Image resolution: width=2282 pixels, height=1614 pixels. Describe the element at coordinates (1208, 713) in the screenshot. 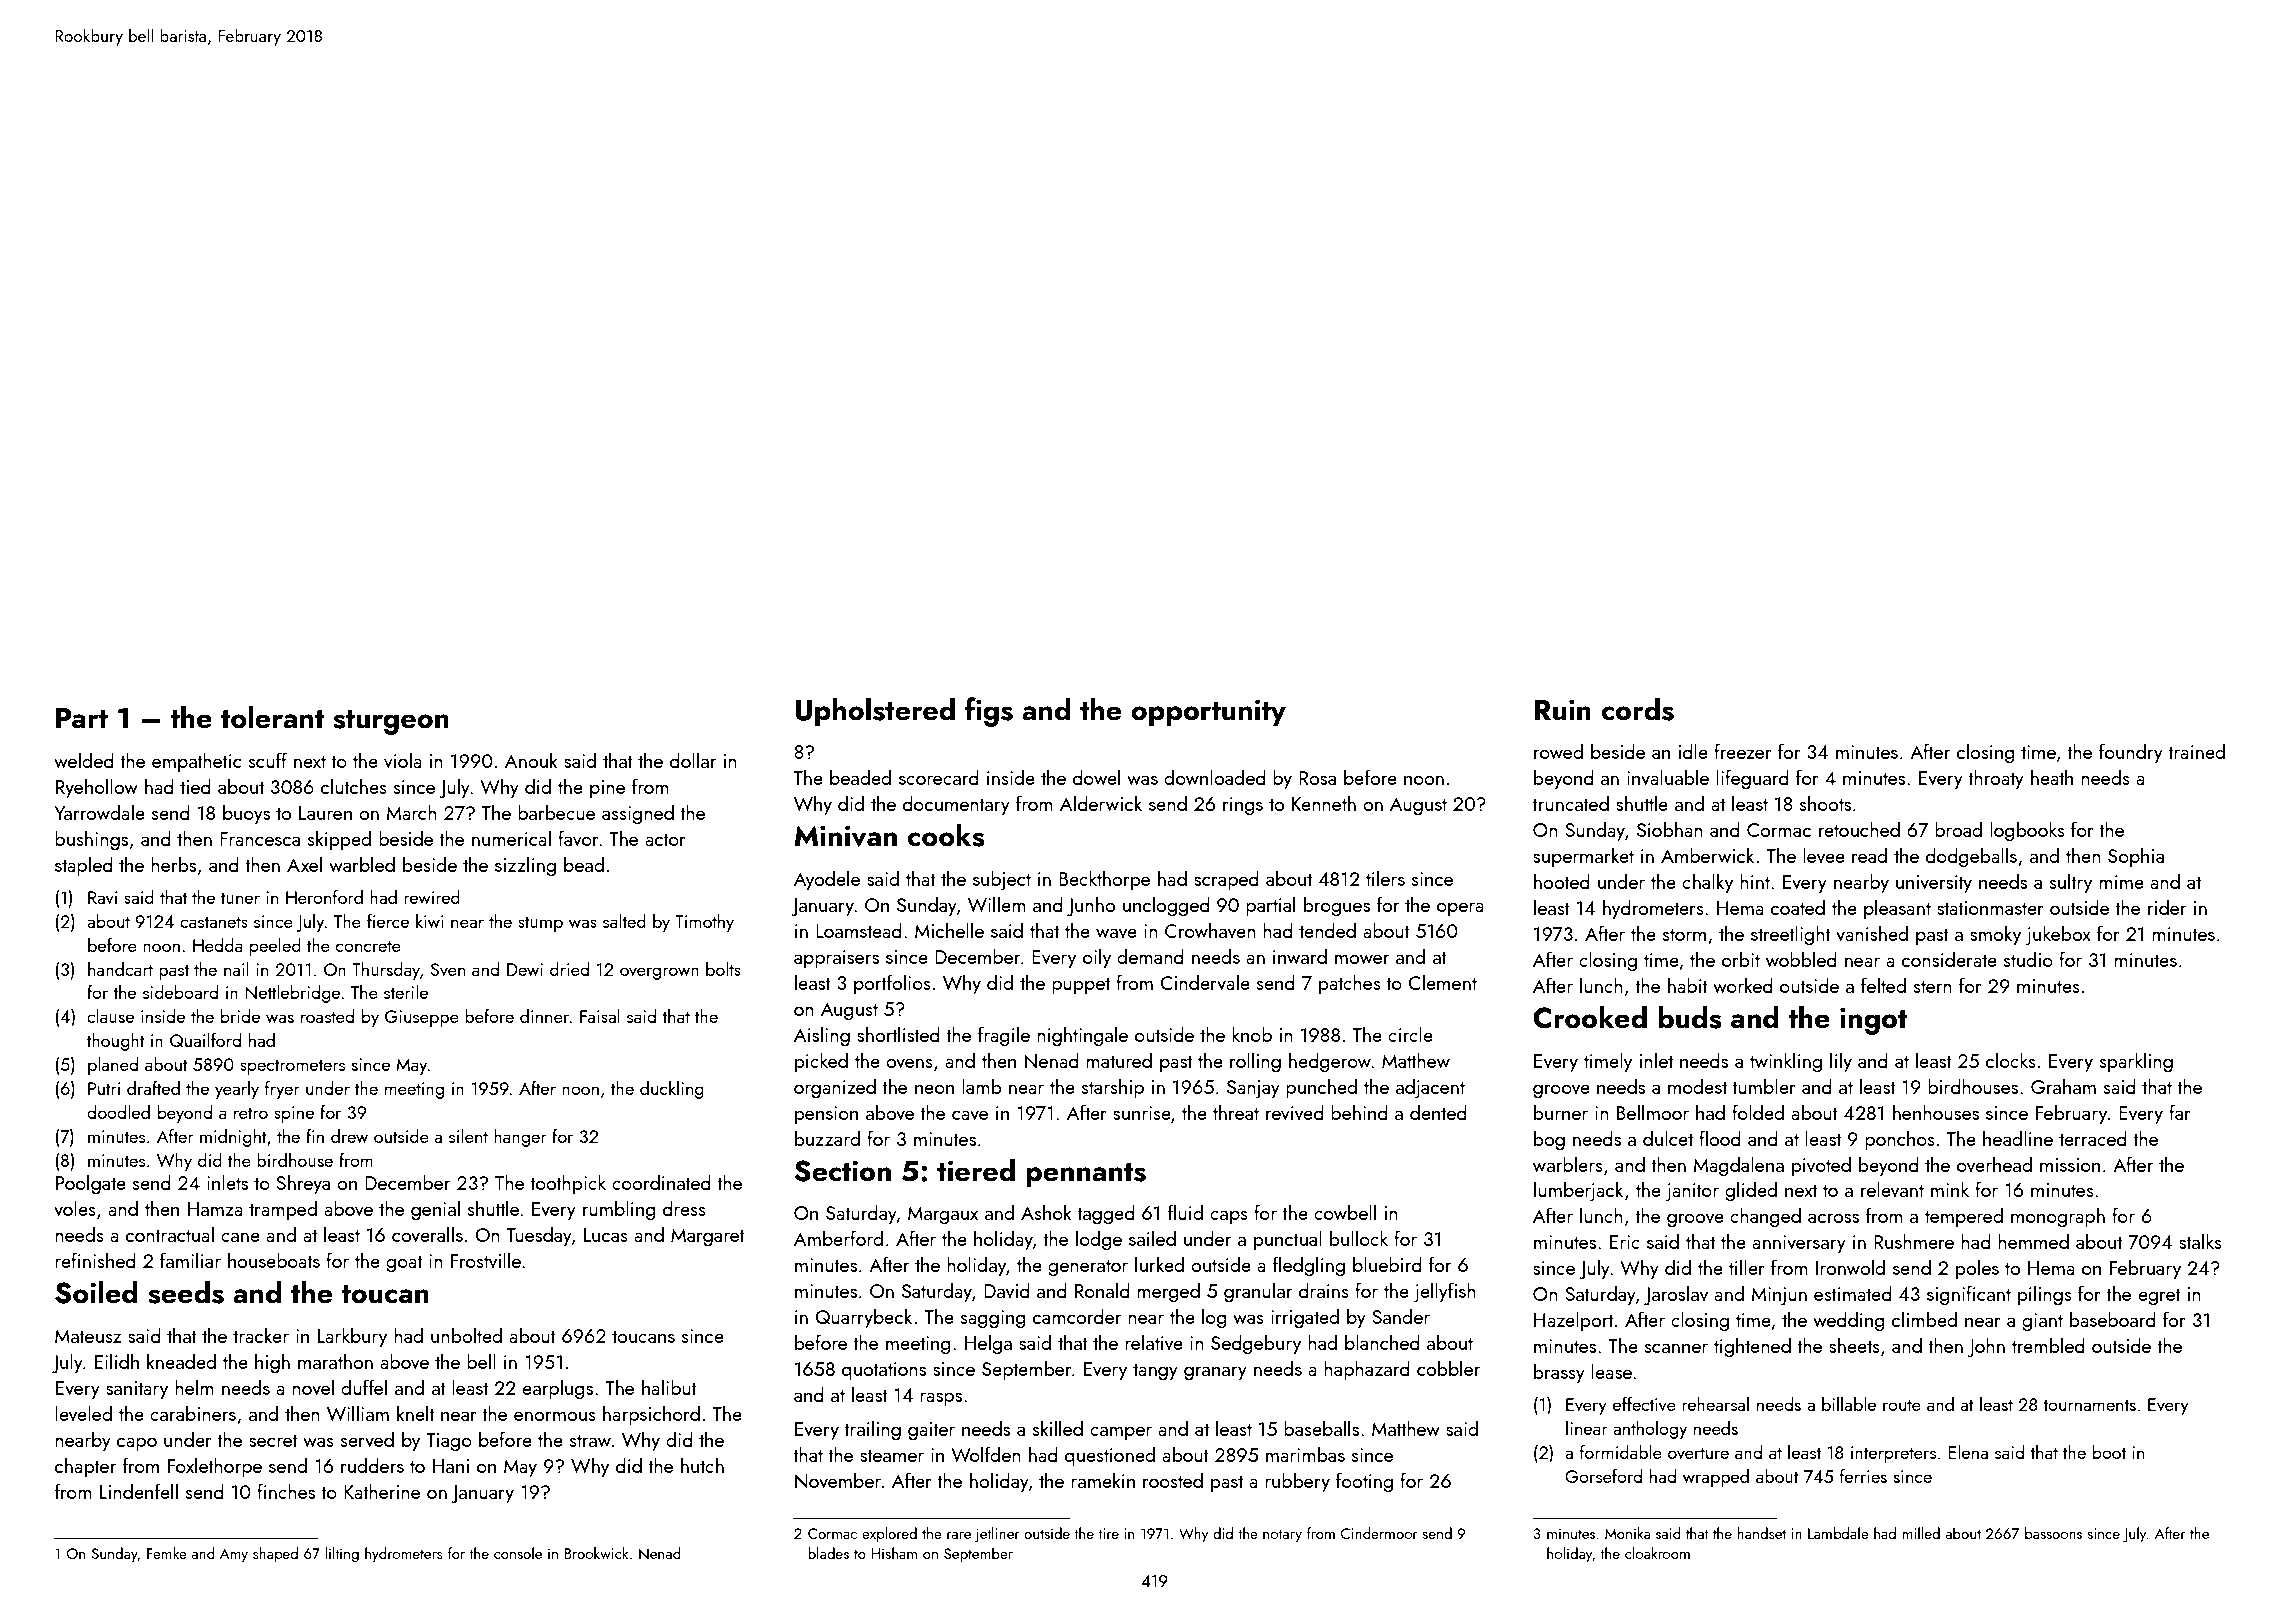

I see `opportunity` at that location.
